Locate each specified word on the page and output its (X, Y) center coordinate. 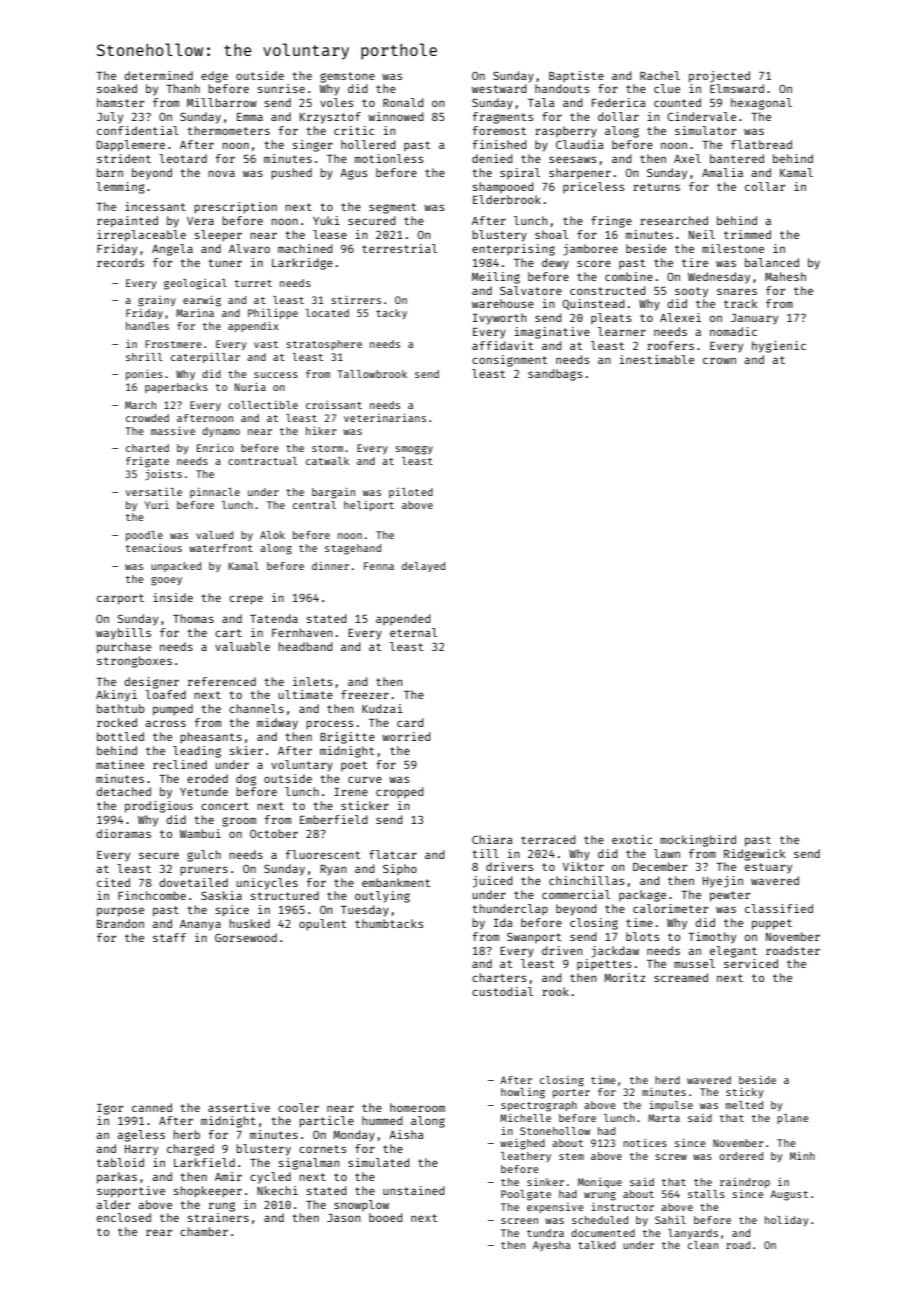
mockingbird (698, 841)
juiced (493, 882)
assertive (239, 1107)
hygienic (779, 347)
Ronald (403, 102)
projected (719, 77)
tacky (391, 314)
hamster (120, 102)
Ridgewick (755, 855)
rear (159, 1232)
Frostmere (173, 344)
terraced (548, 839)
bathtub (121, 708)
